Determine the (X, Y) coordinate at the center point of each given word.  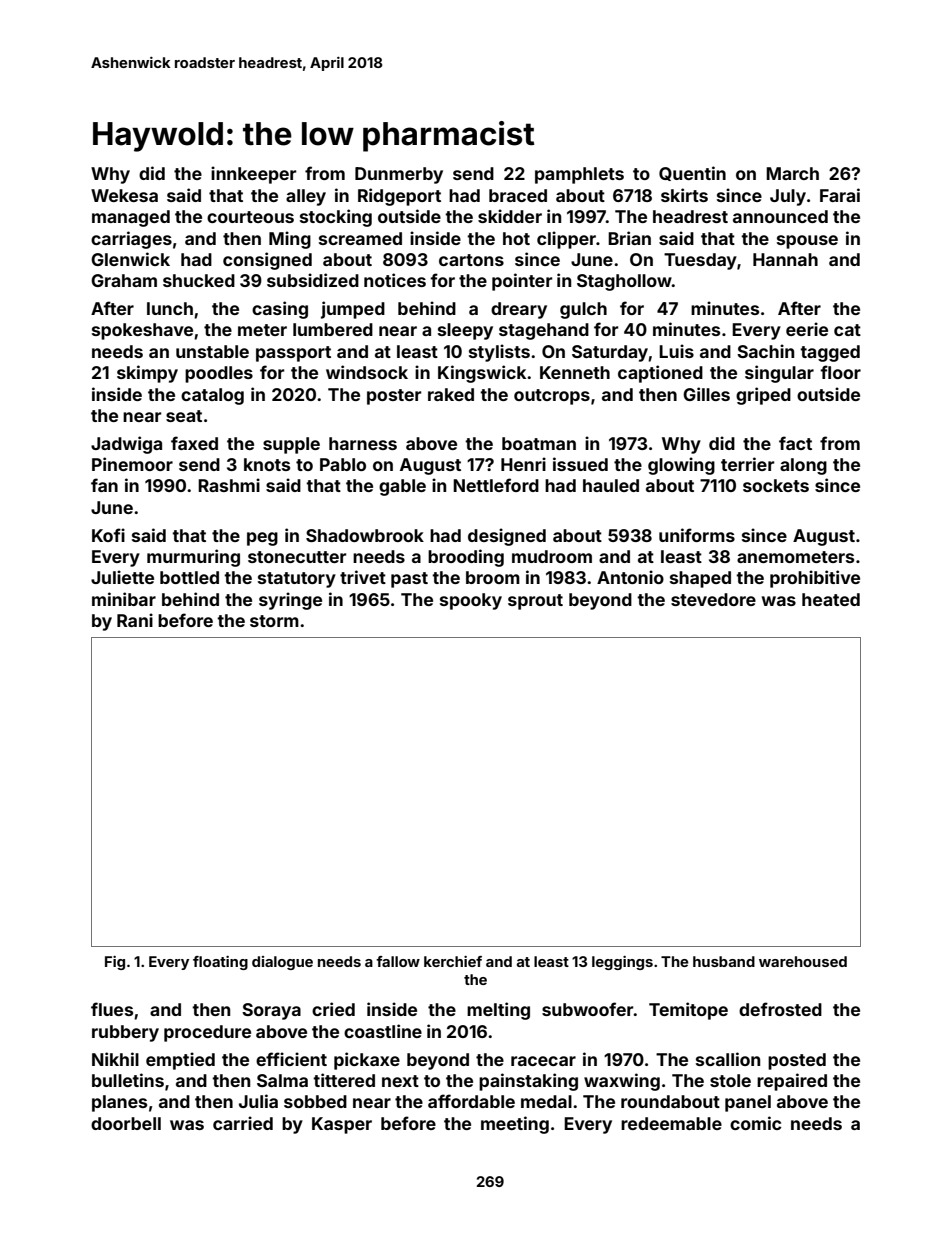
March (792, 173)
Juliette (122, 577)
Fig (115, 963)
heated (831, 599)
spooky (471, 601)
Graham (124, 280)
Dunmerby (399, 175)
